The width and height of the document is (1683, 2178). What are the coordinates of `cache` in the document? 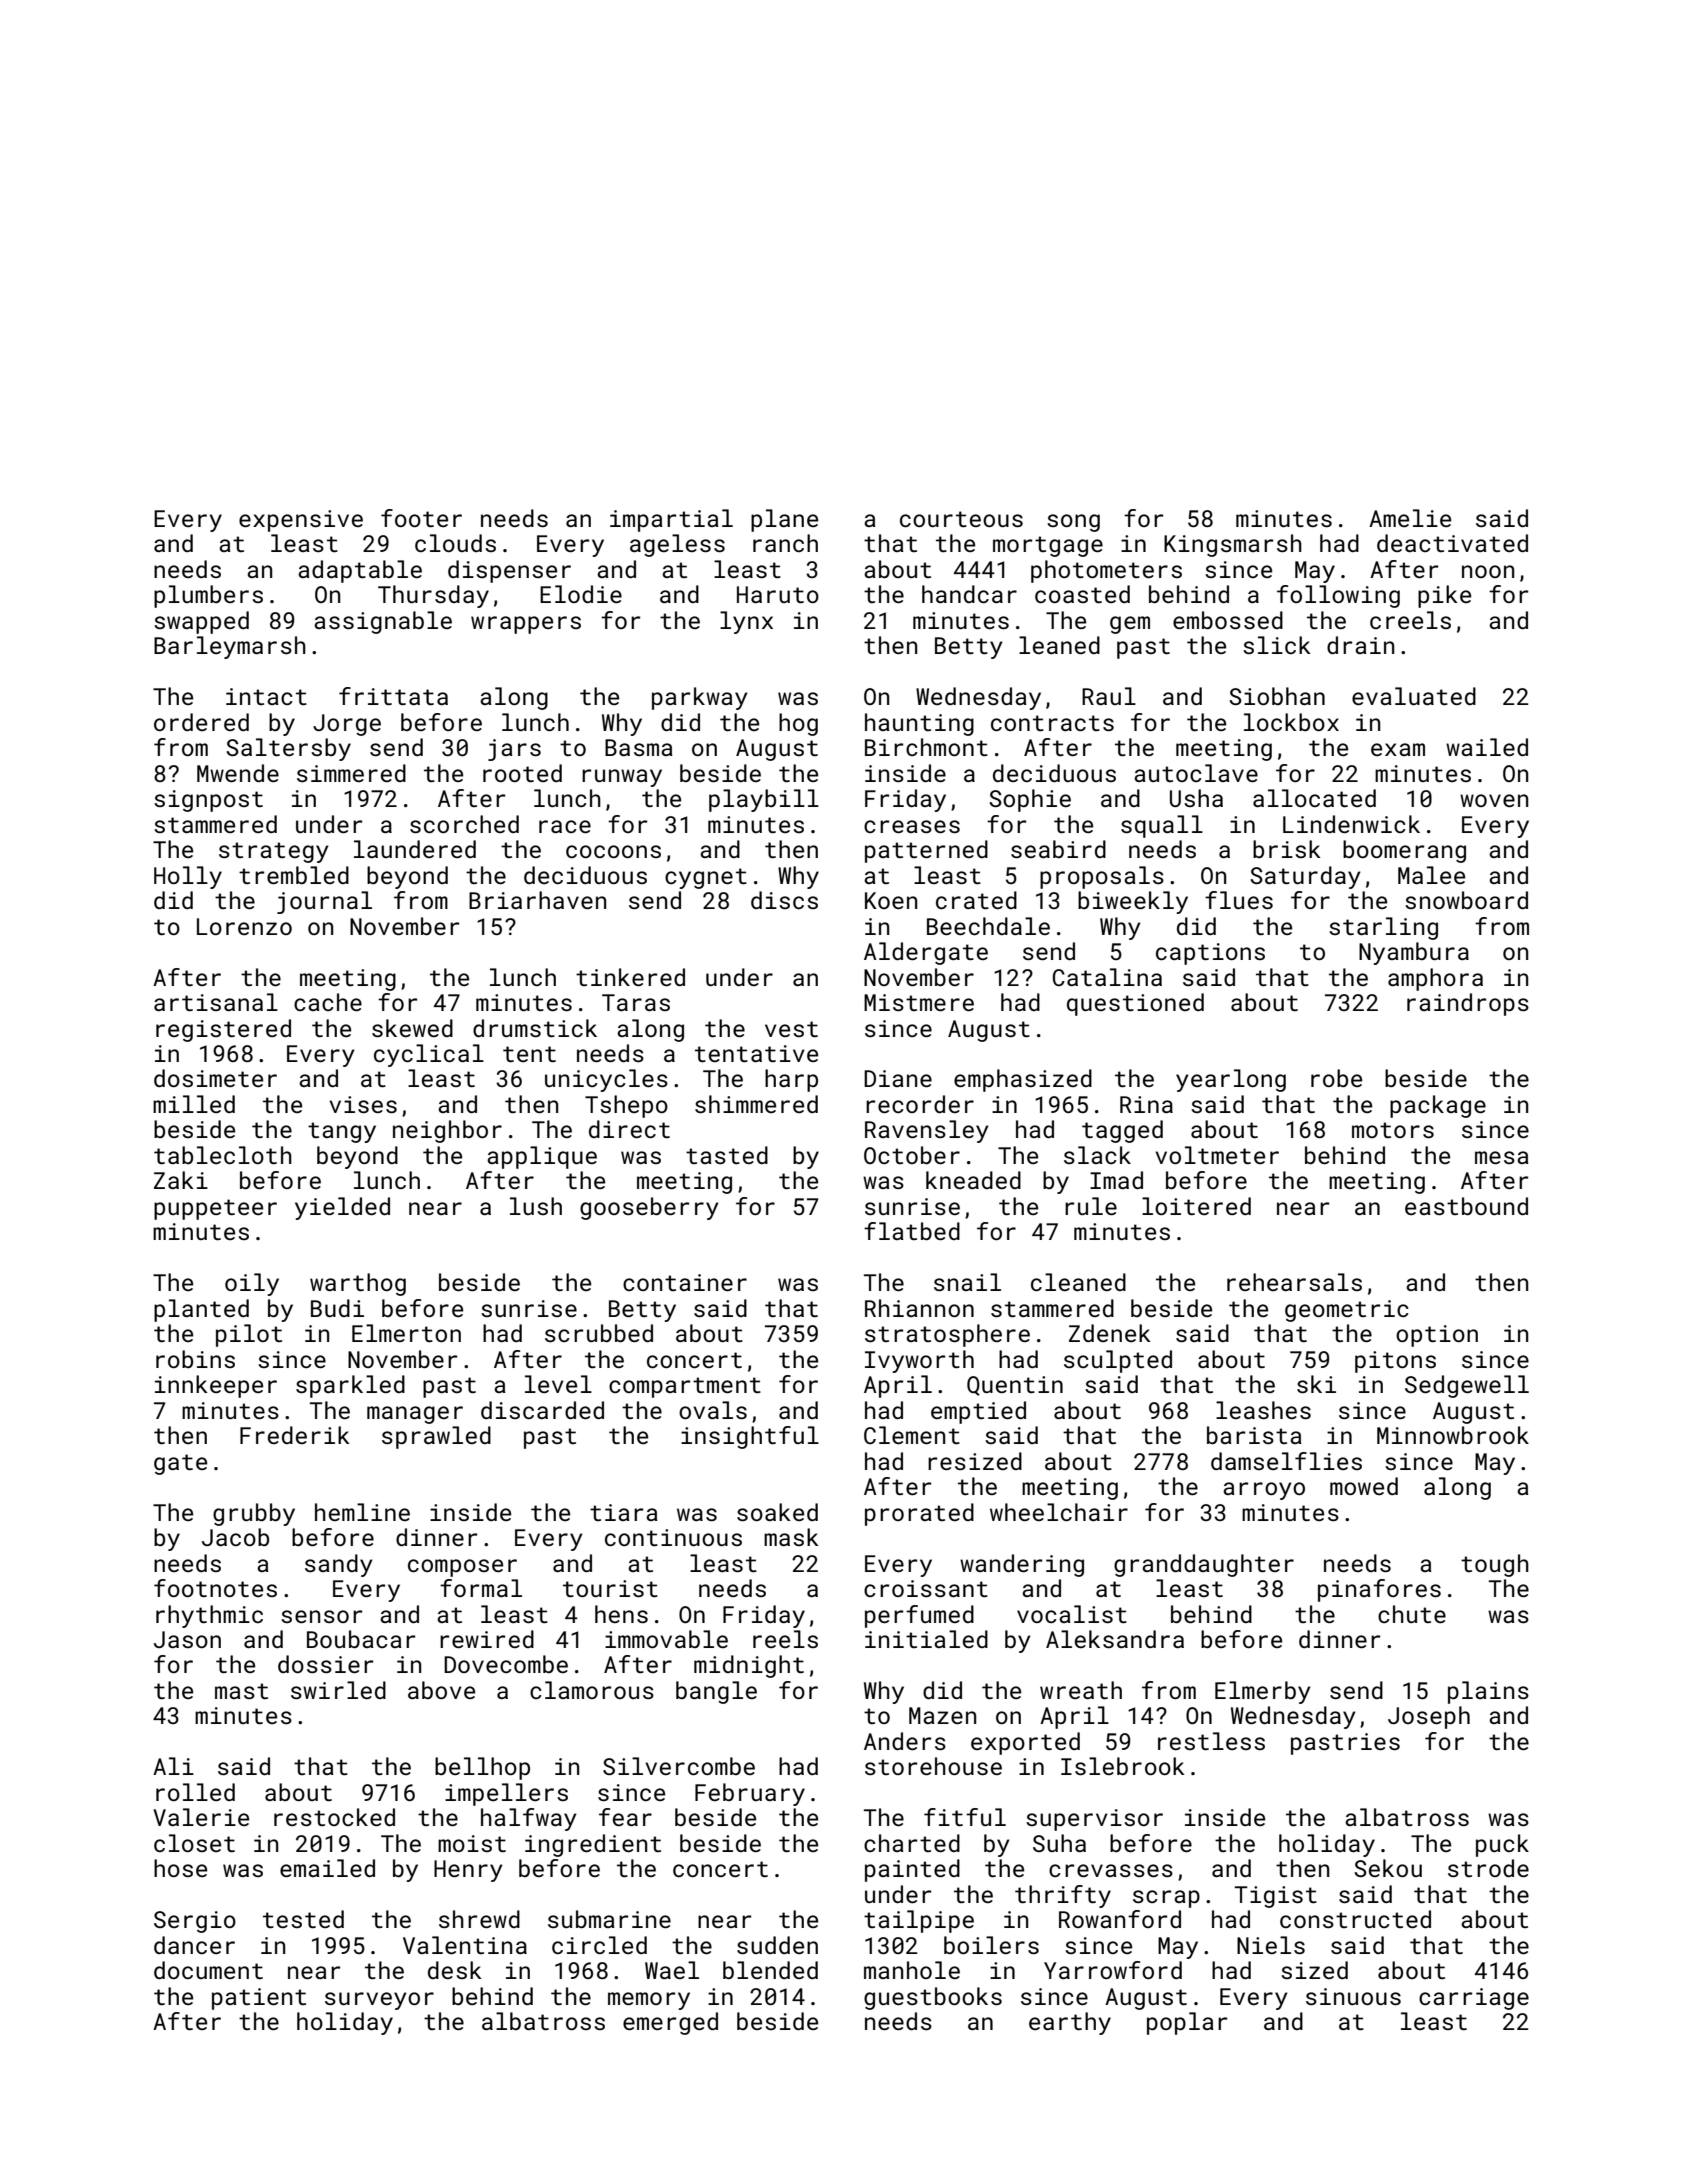 It's located at (328, 1002).
